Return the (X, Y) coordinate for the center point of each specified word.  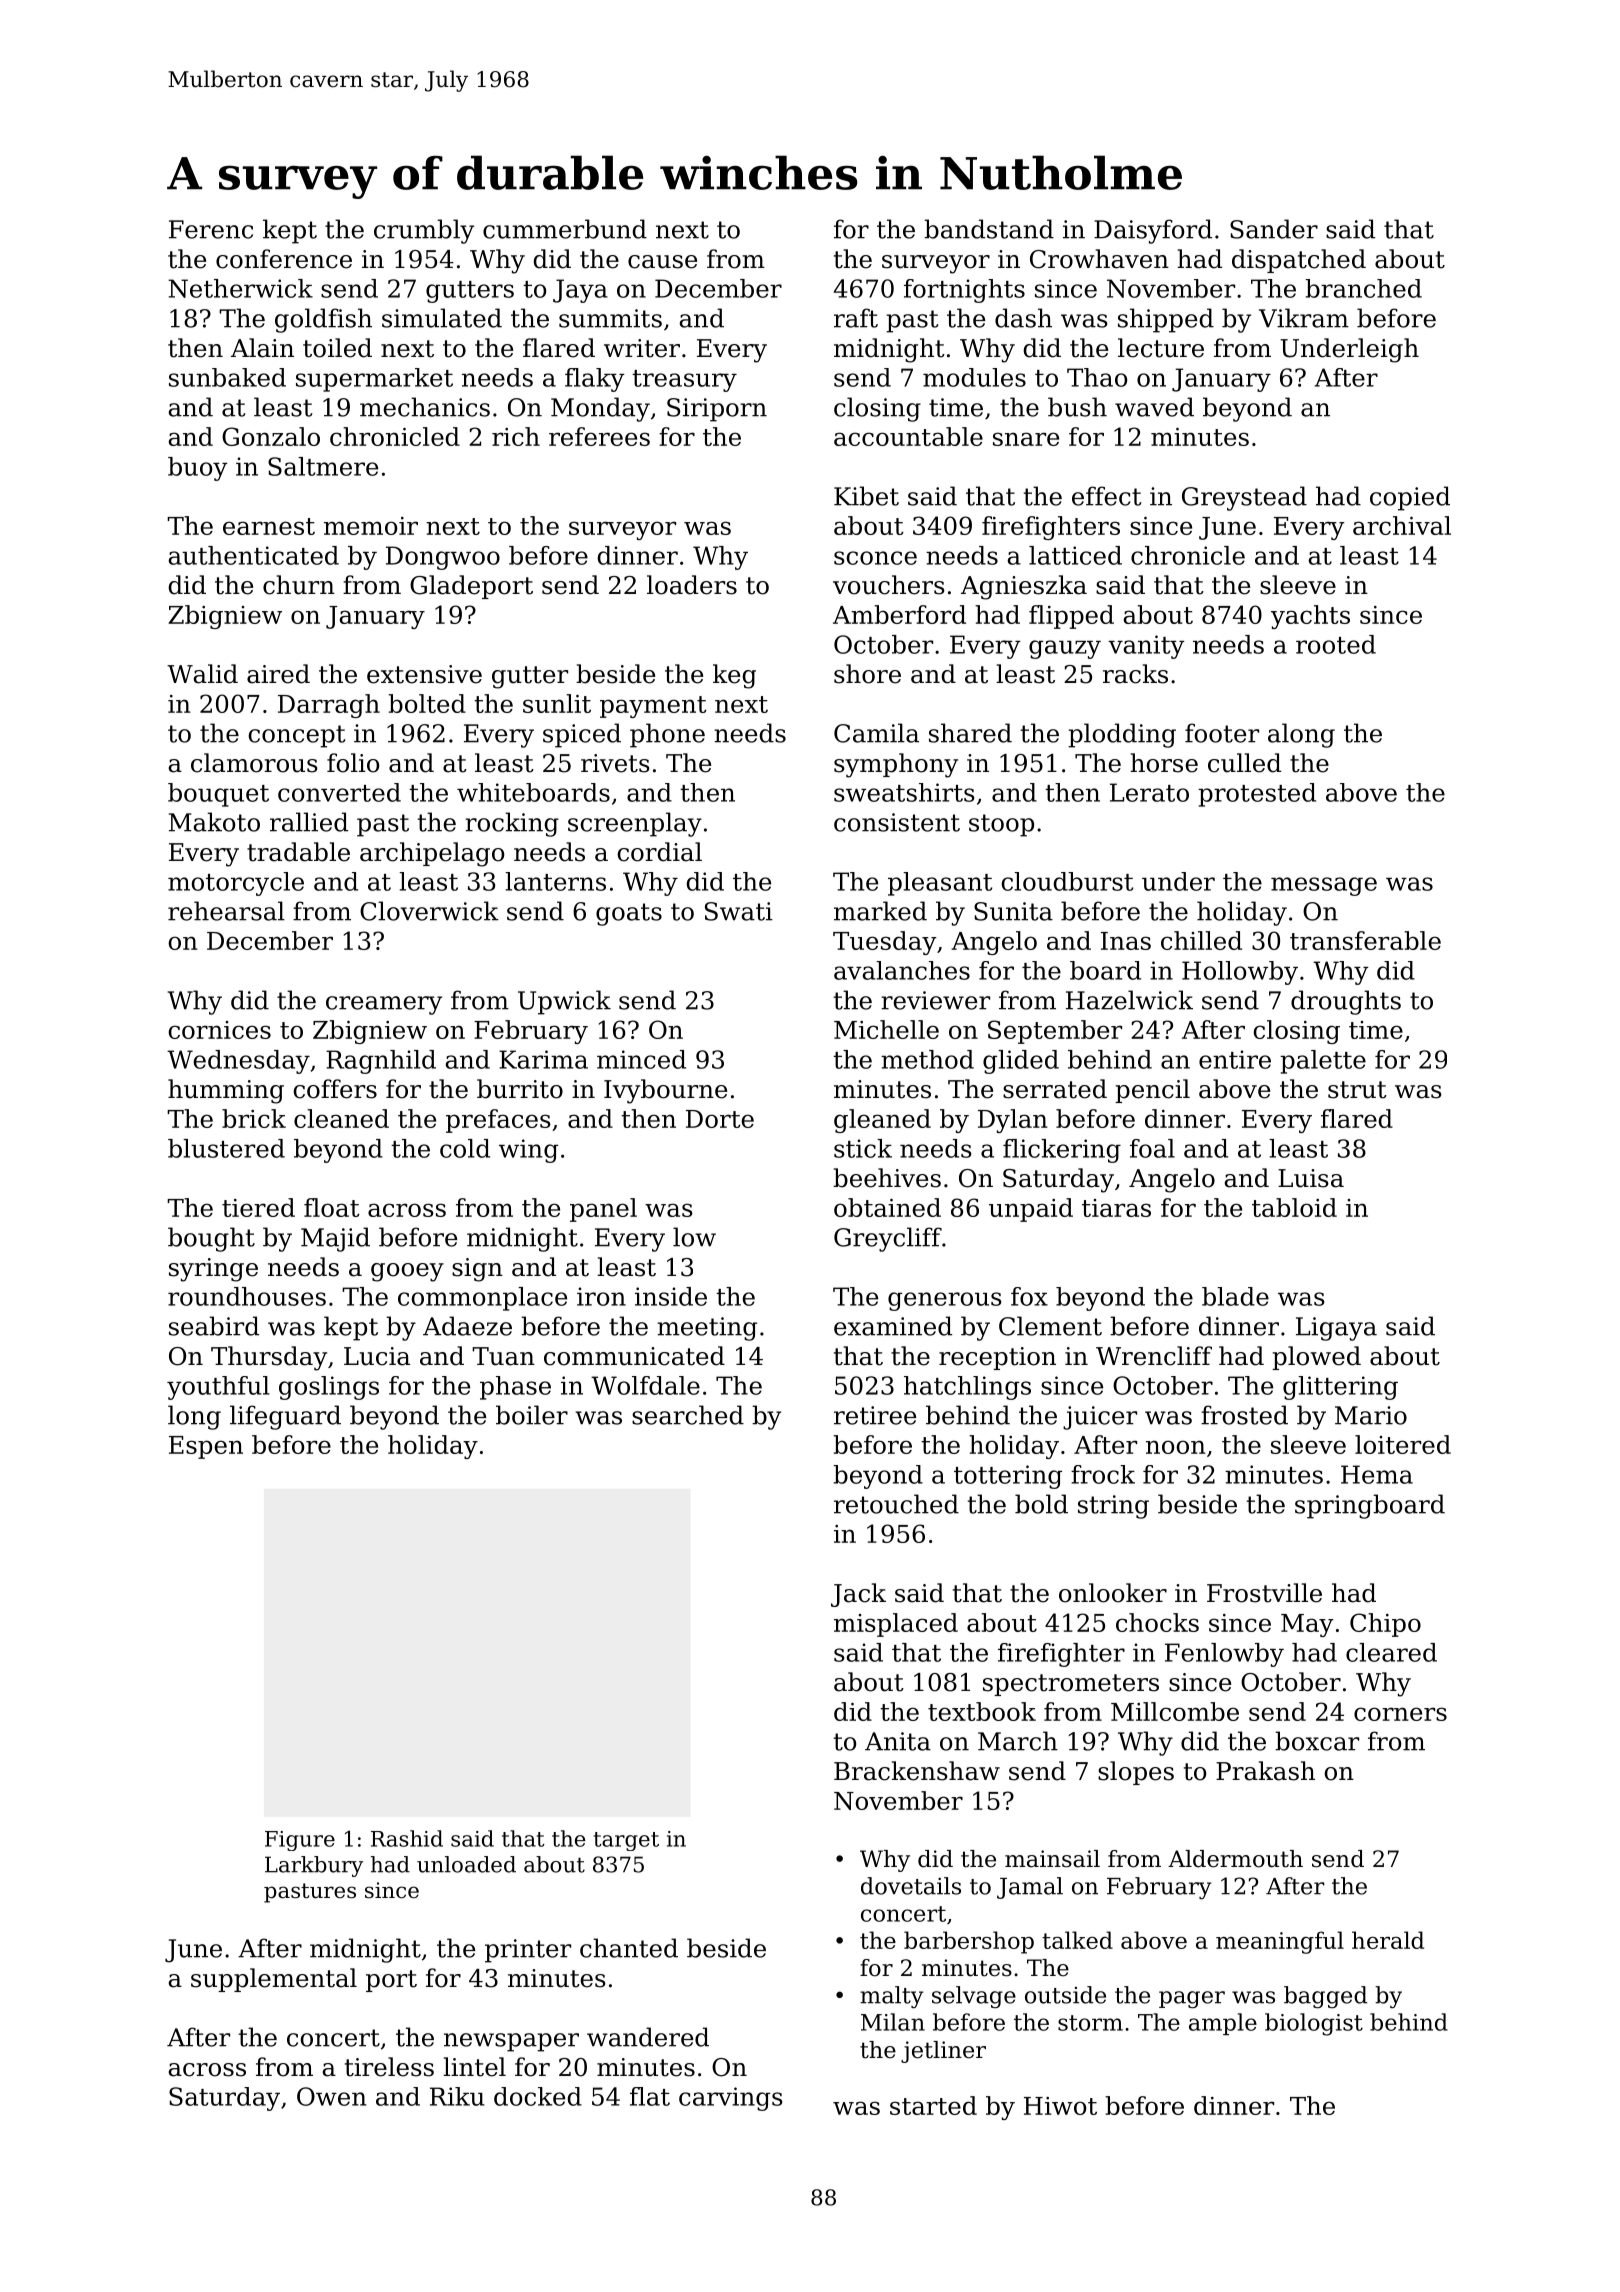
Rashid (407, 1838)
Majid (335, 1239)
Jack (858, 1595)
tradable (298, 852)
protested (1257, 795)
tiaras (1116, 1208)
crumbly (424, 231)
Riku (457, 2096)
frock (1103, 1474)
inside (671, 1296)
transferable (1365, 940)
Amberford (899, 614)
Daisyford (1153, 231)
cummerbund (565, 229)
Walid (202, 674)
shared (970, 733)
